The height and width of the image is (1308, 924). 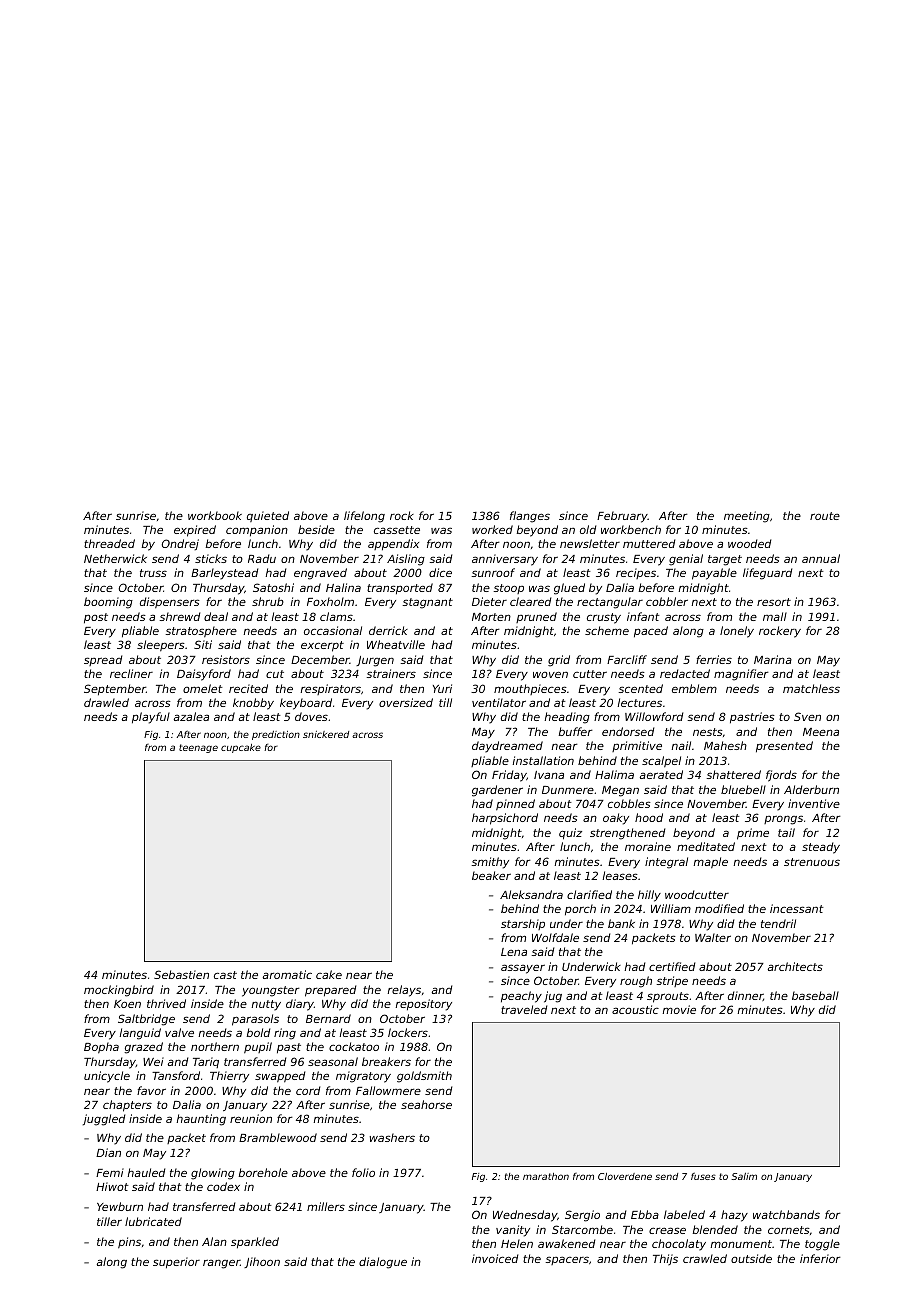 I want to click on resort, so click(x=774, y=602).
